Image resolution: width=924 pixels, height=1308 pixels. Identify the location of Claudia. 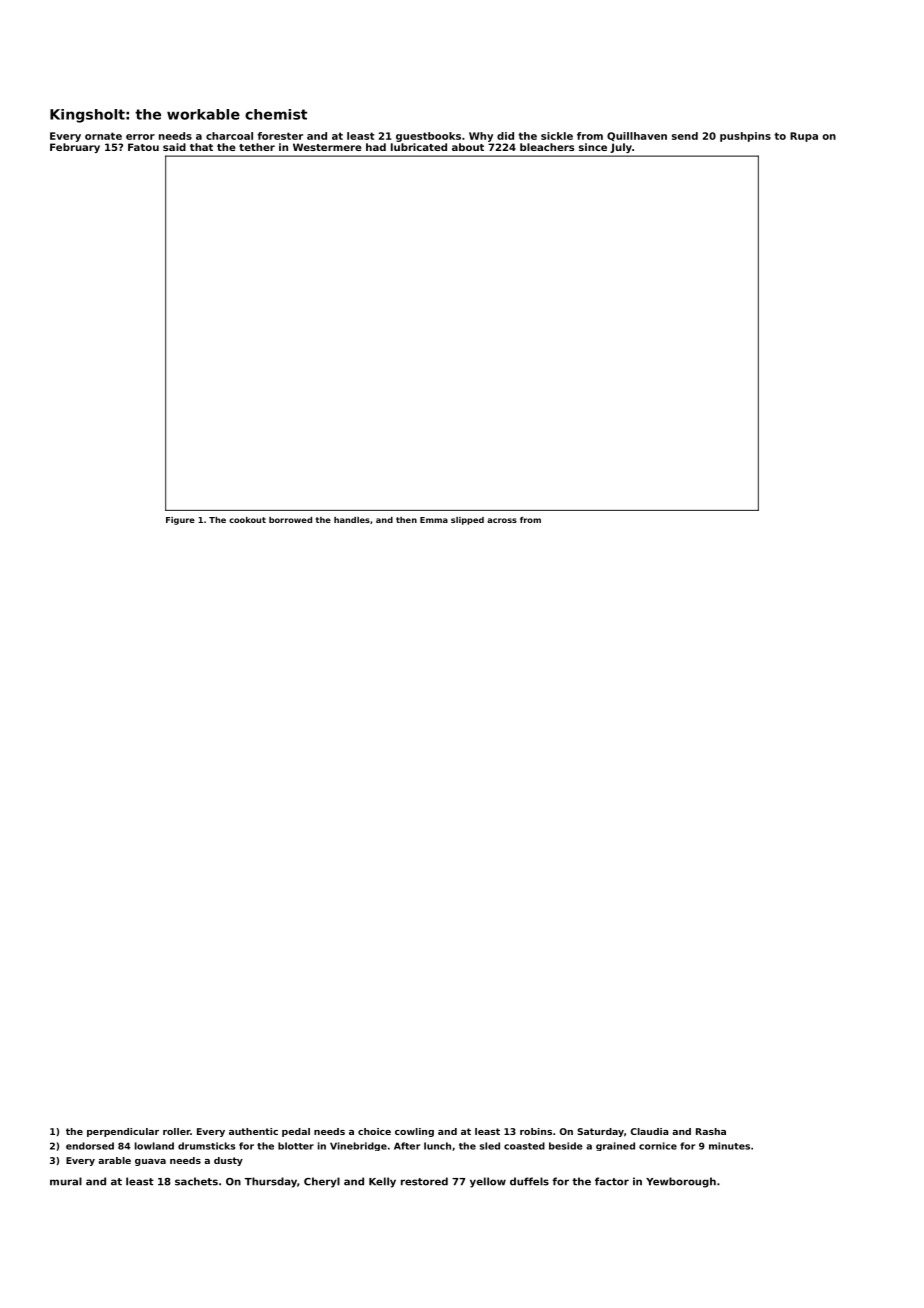
(650, 1131).
